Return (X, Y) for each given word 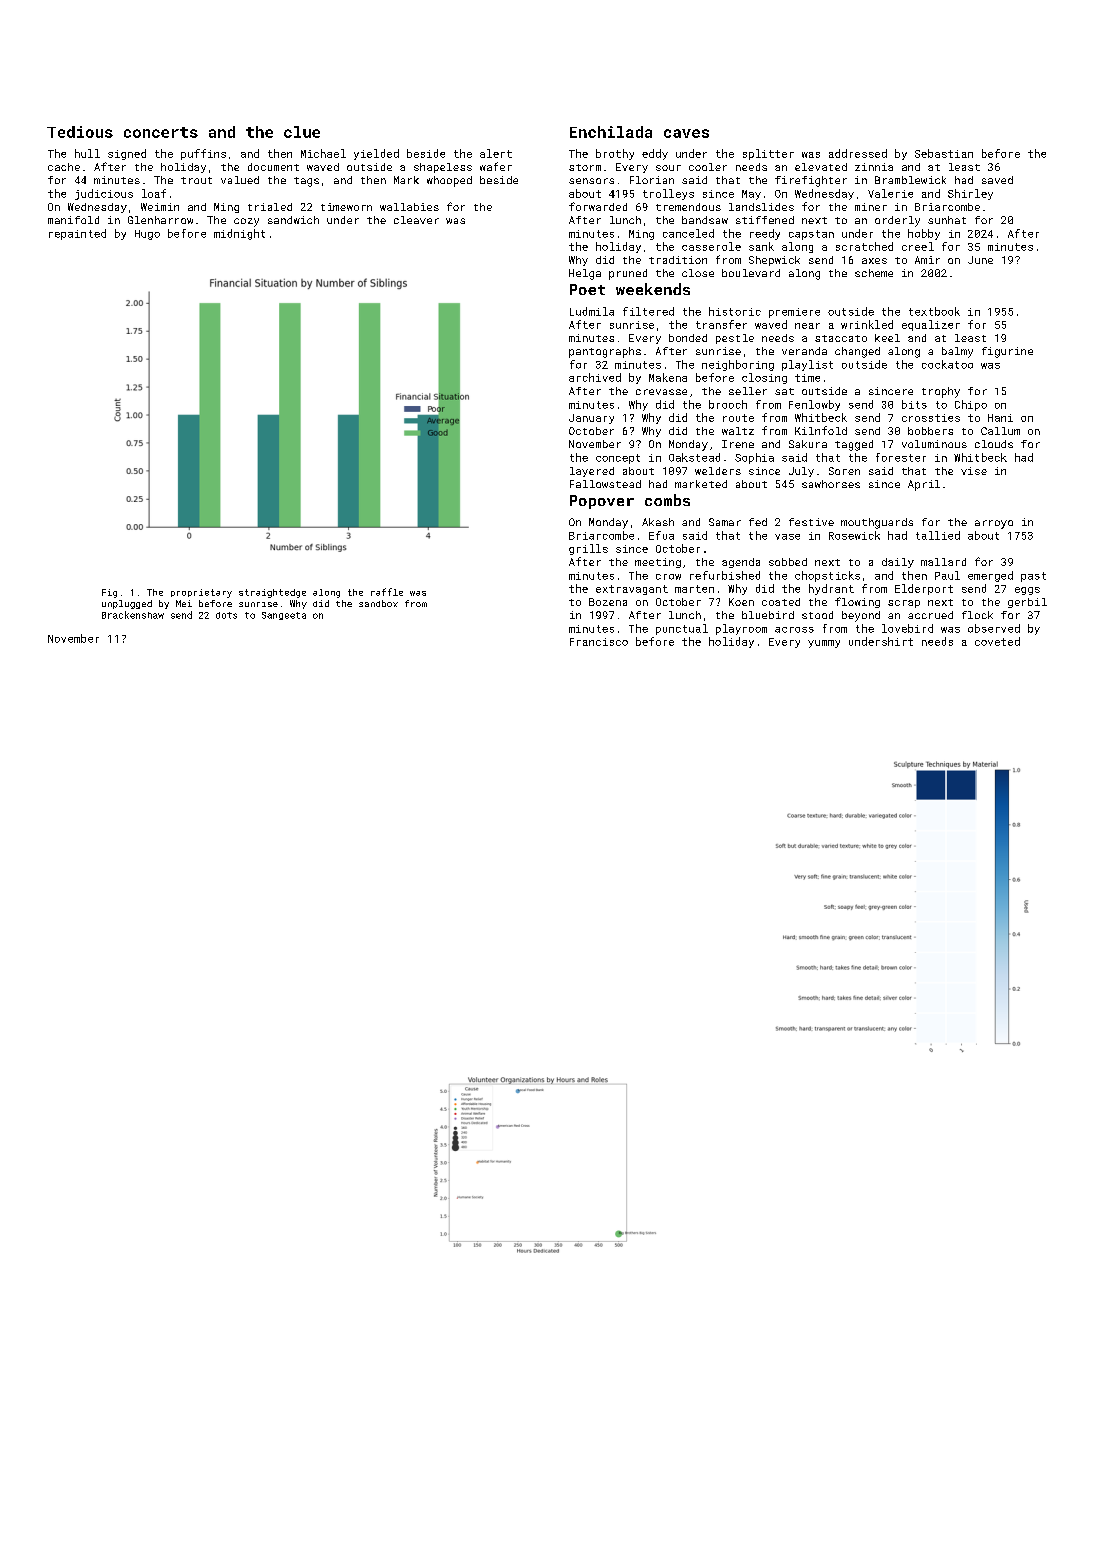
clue (302, 132)
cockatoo (947, 364)
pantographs (605, 352)
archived (595, 377)
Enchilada (611, 132)
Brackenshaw (133, 615)
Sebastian (944, 153)
